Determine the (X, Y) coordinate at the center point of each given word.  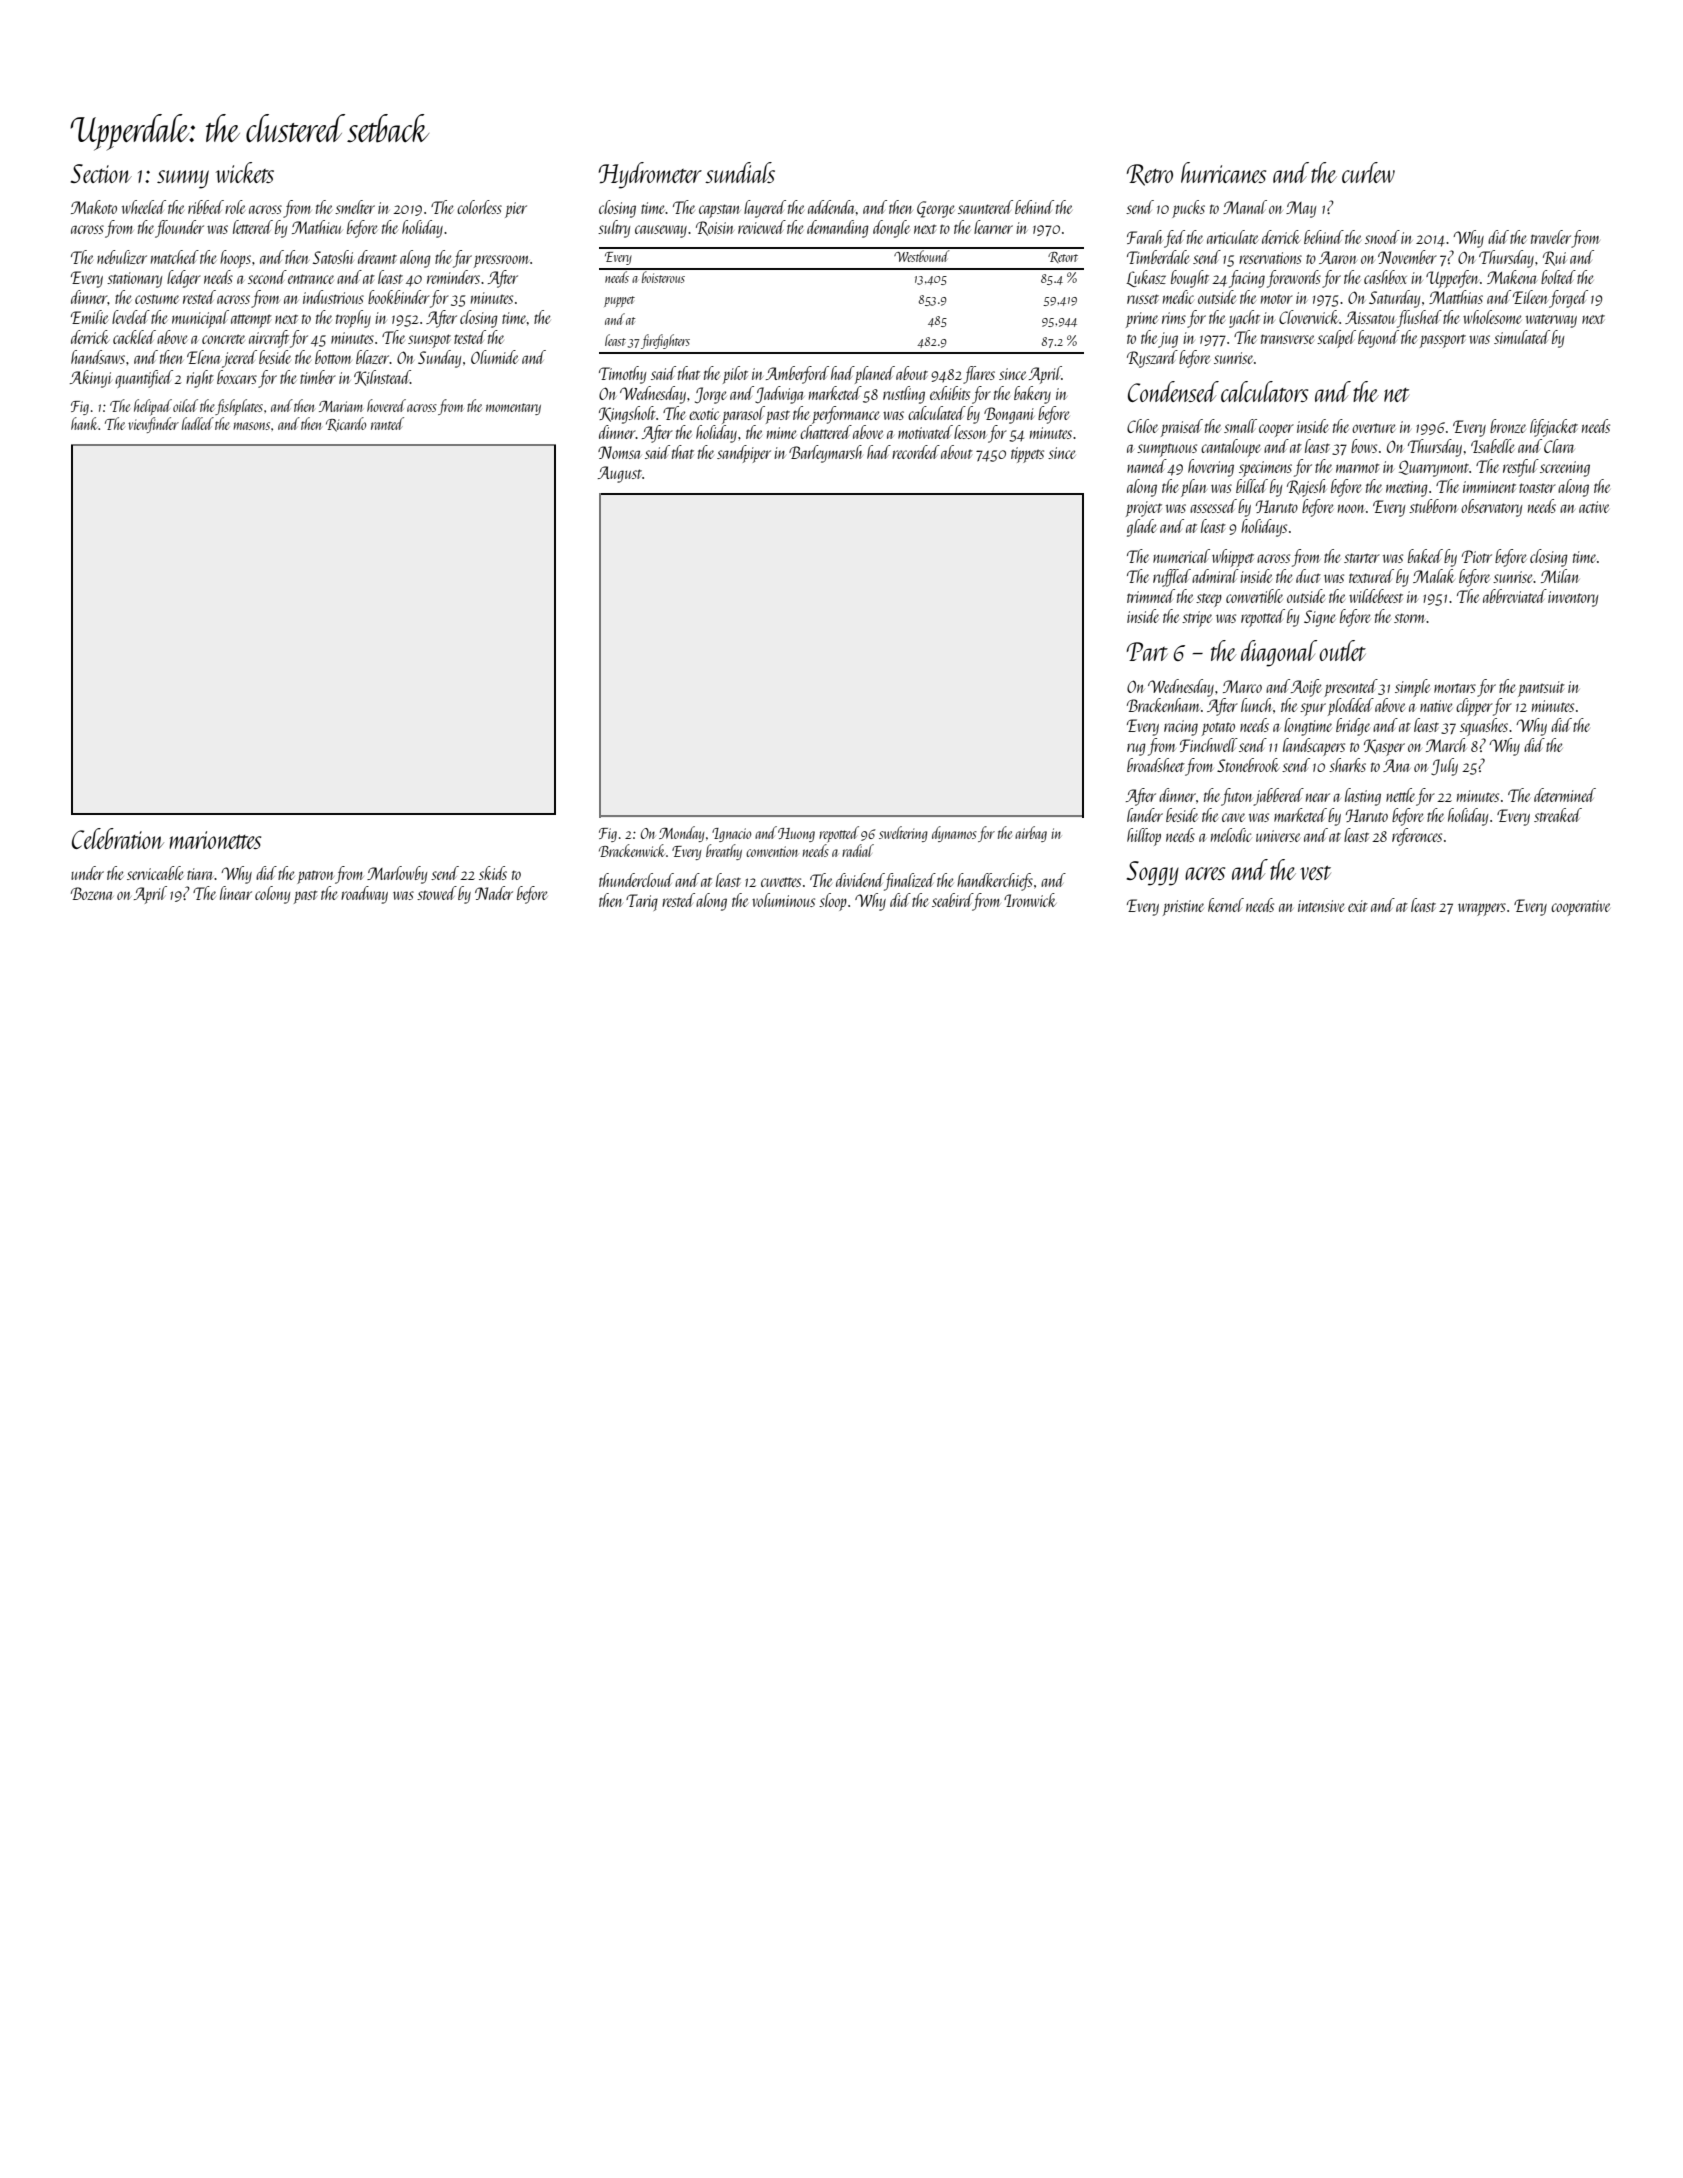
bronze (1508, 426)
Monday (681, 834)
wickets (245, 172)
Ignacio (731, 835)
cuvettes (781, 882)
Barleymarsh (825, 454)
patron (315, 877)
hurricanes (1223, 172)
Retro (1150, 175)
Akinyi (90, 379)
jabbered (1279, 797)
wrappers (1482, 909)
